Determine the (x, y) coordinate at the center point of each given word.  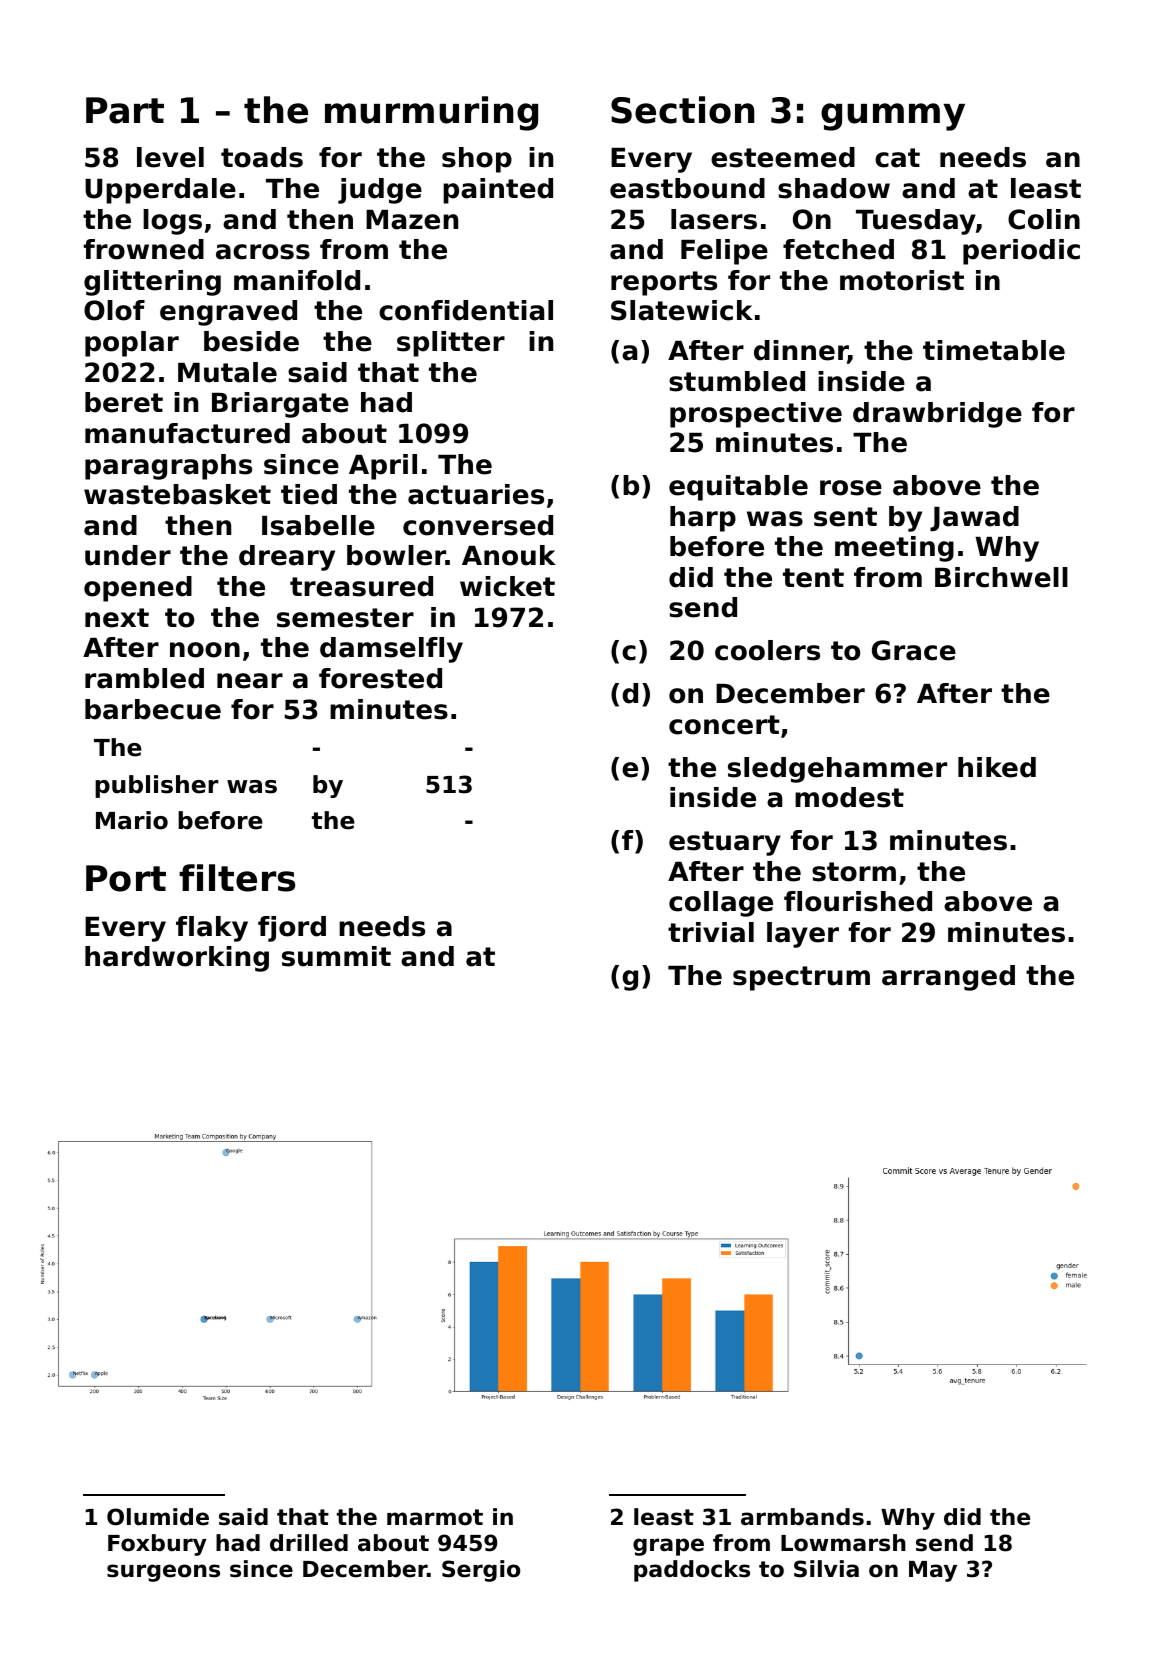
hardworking (177, 959)
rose (851, 488)
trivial (711, 932)
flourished (858, 901)
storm (854, 872)
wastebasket (177, 494)
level (170, 157)
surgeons (163, 1573)
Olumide (158, 1517)
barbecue (153, 709)
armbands (802, 1517)
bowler (396, 555)
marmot (435, 1517)
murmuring (431, 113)
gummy (893, 117)
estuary (725, 843)
